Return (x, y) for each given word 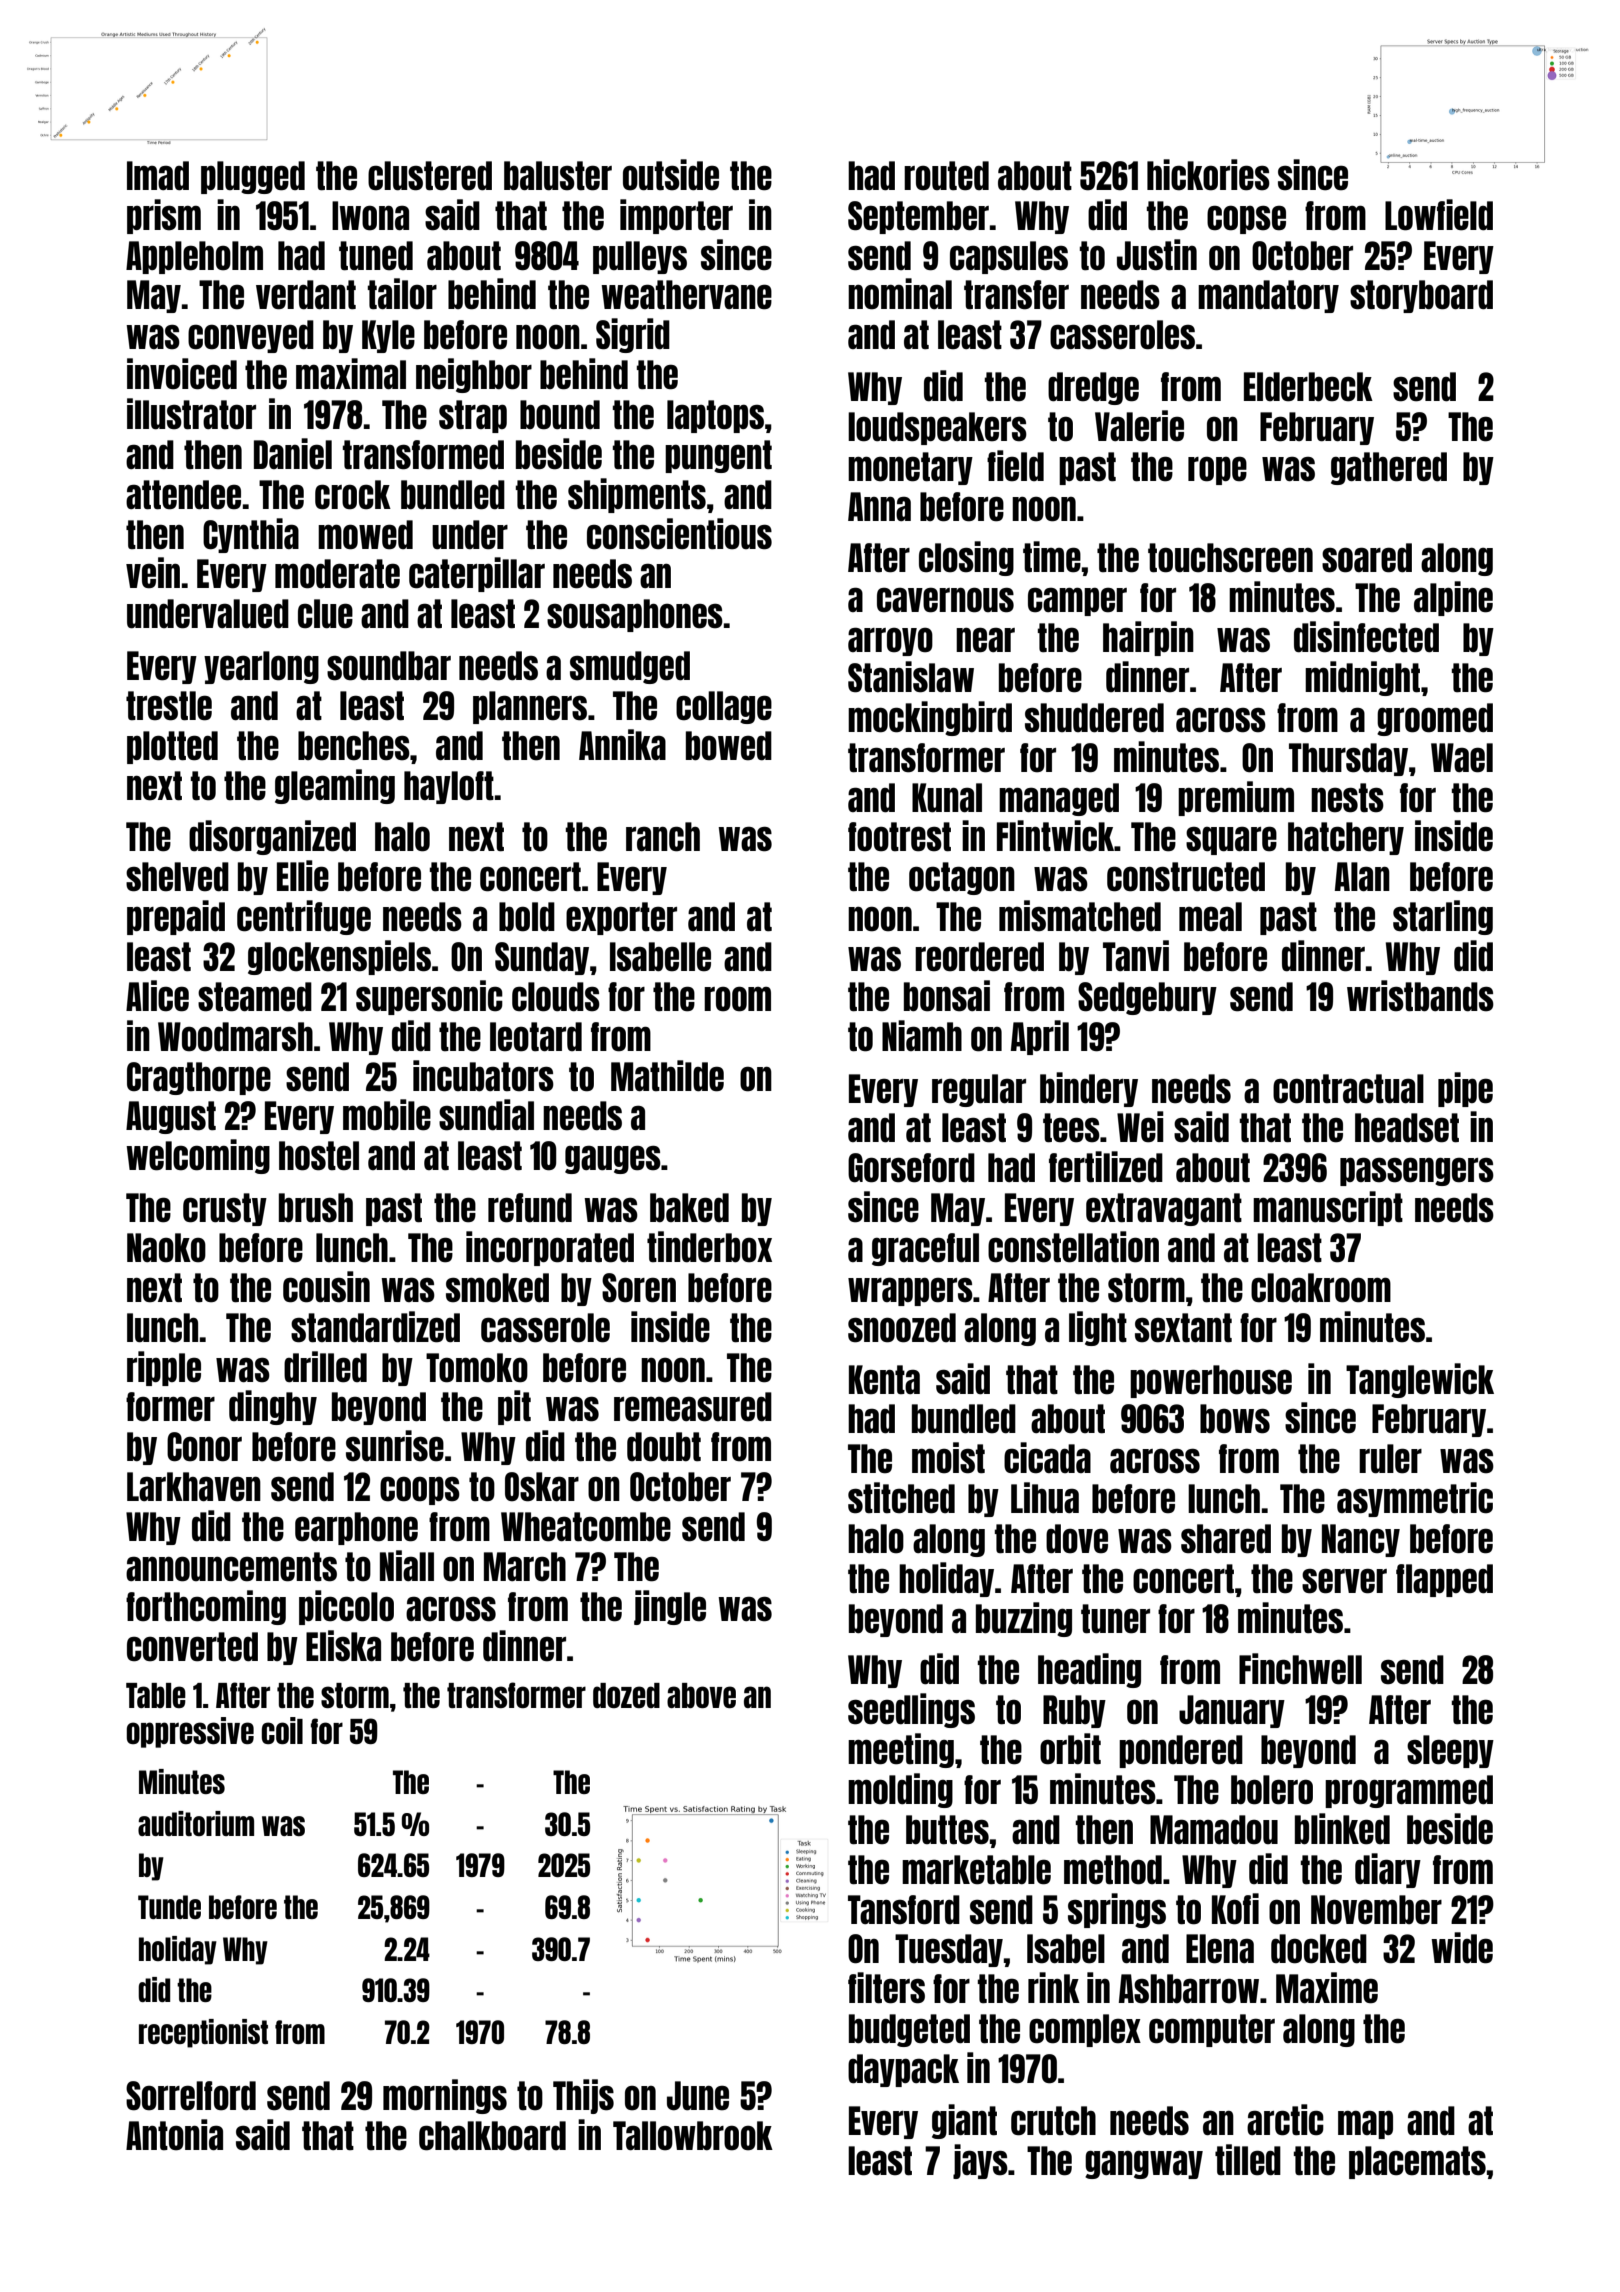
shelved (177, 877)
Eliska (343, 1646)
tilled (1248, 2160)
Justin (1157, 255)
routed (946, 176)
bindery (1089, 1089)
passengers (1417, 1171)
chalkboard (492, 2136)
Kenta (884, 1380)
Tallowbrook (693, 2136)
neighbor (474, 375)
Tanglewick (1420, 1380)
